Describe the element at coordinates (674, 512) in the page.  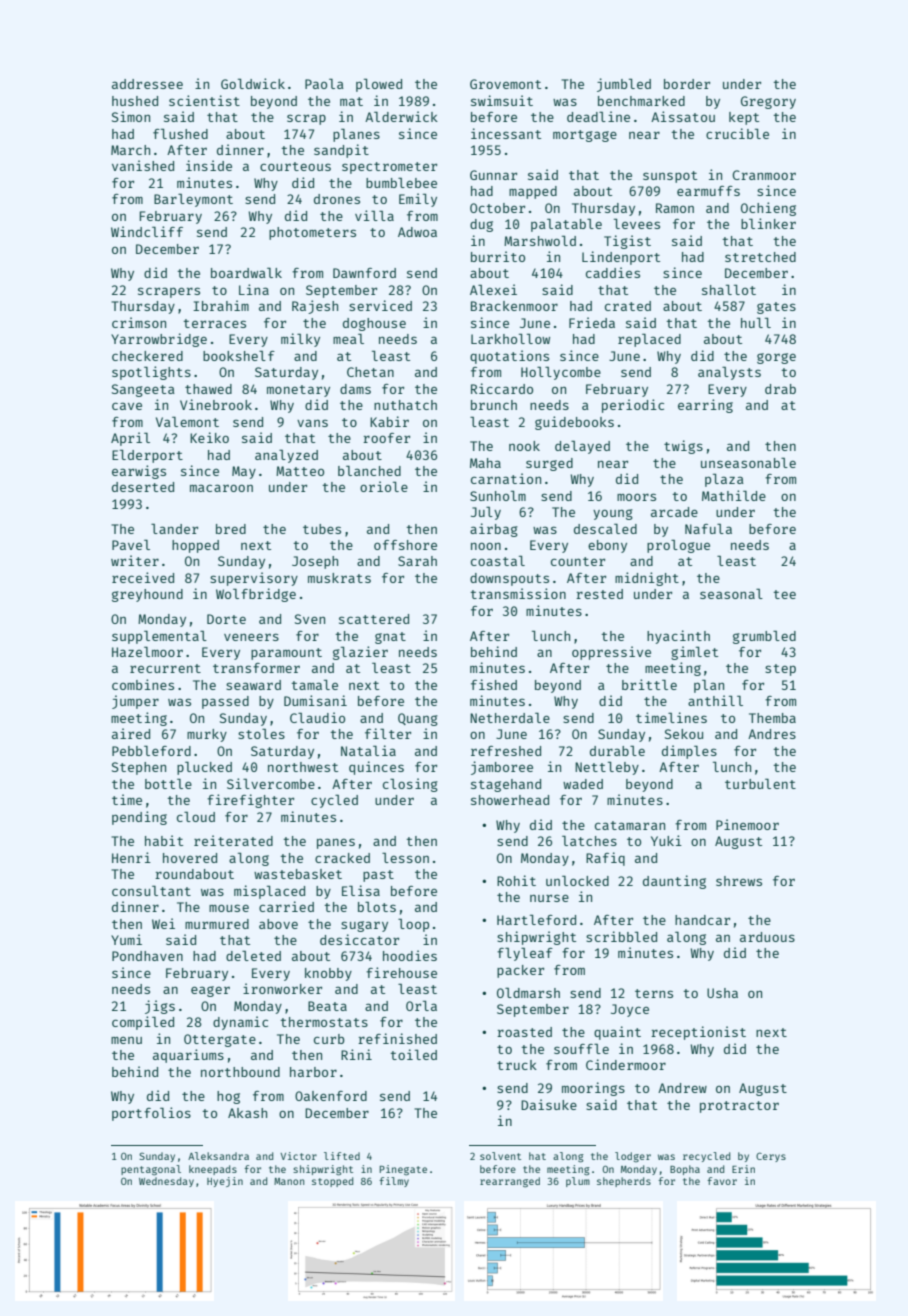
I see `arcade` at that location.
